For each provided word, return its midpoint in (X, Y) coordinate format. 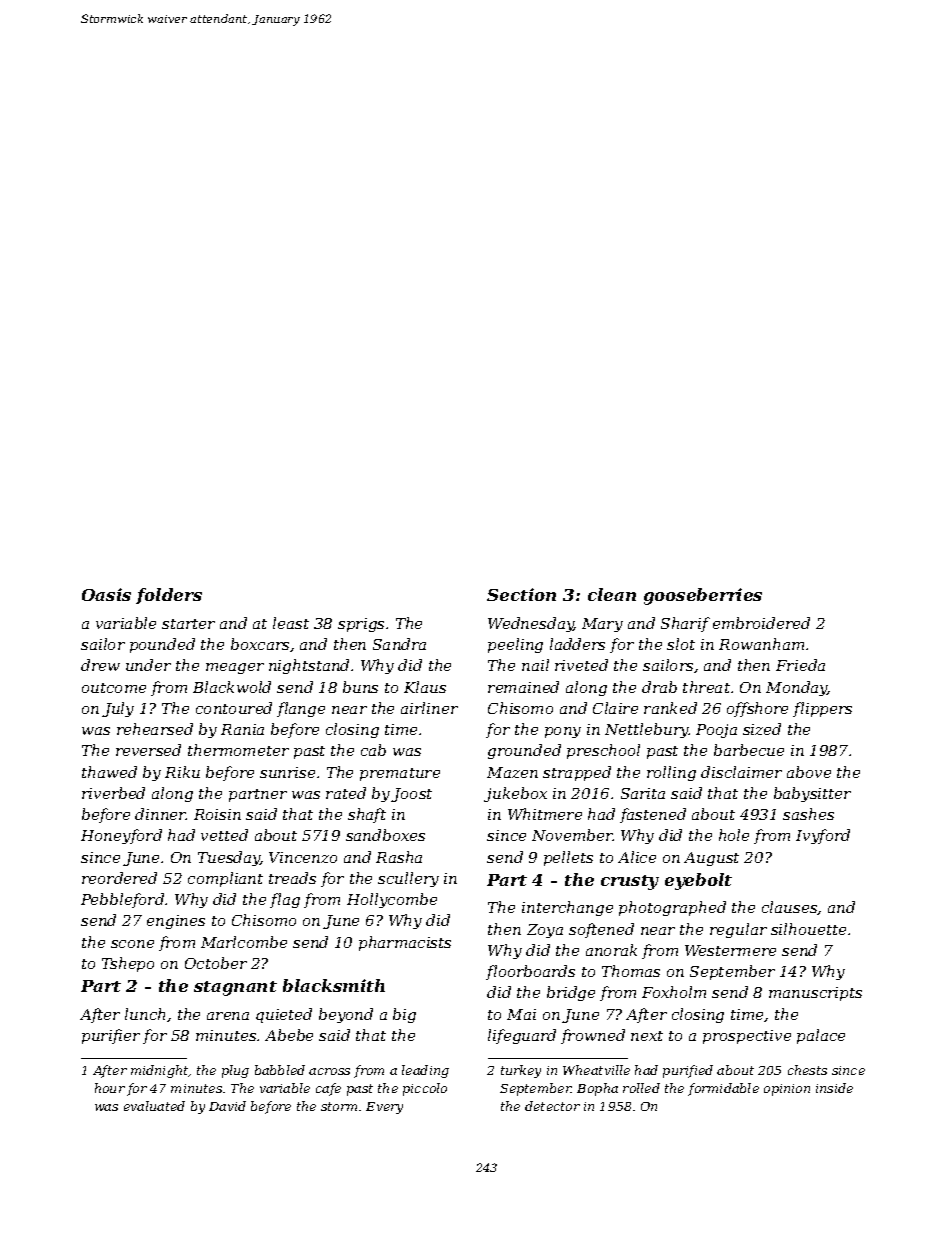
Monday (797, 688)
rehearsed (155, 729)
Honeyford (121, 836)
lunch (145, 1014)
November (572, 835)
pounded (162, 645)
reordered (119, 878)
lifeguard (522, 1036)
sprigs (361, 625)
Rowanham (761, 644)
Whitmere (545, 814)
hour (110, 1088)
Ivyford (823, 836)
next (647, 1036)
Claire (615, 708)
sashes (808, 814)
